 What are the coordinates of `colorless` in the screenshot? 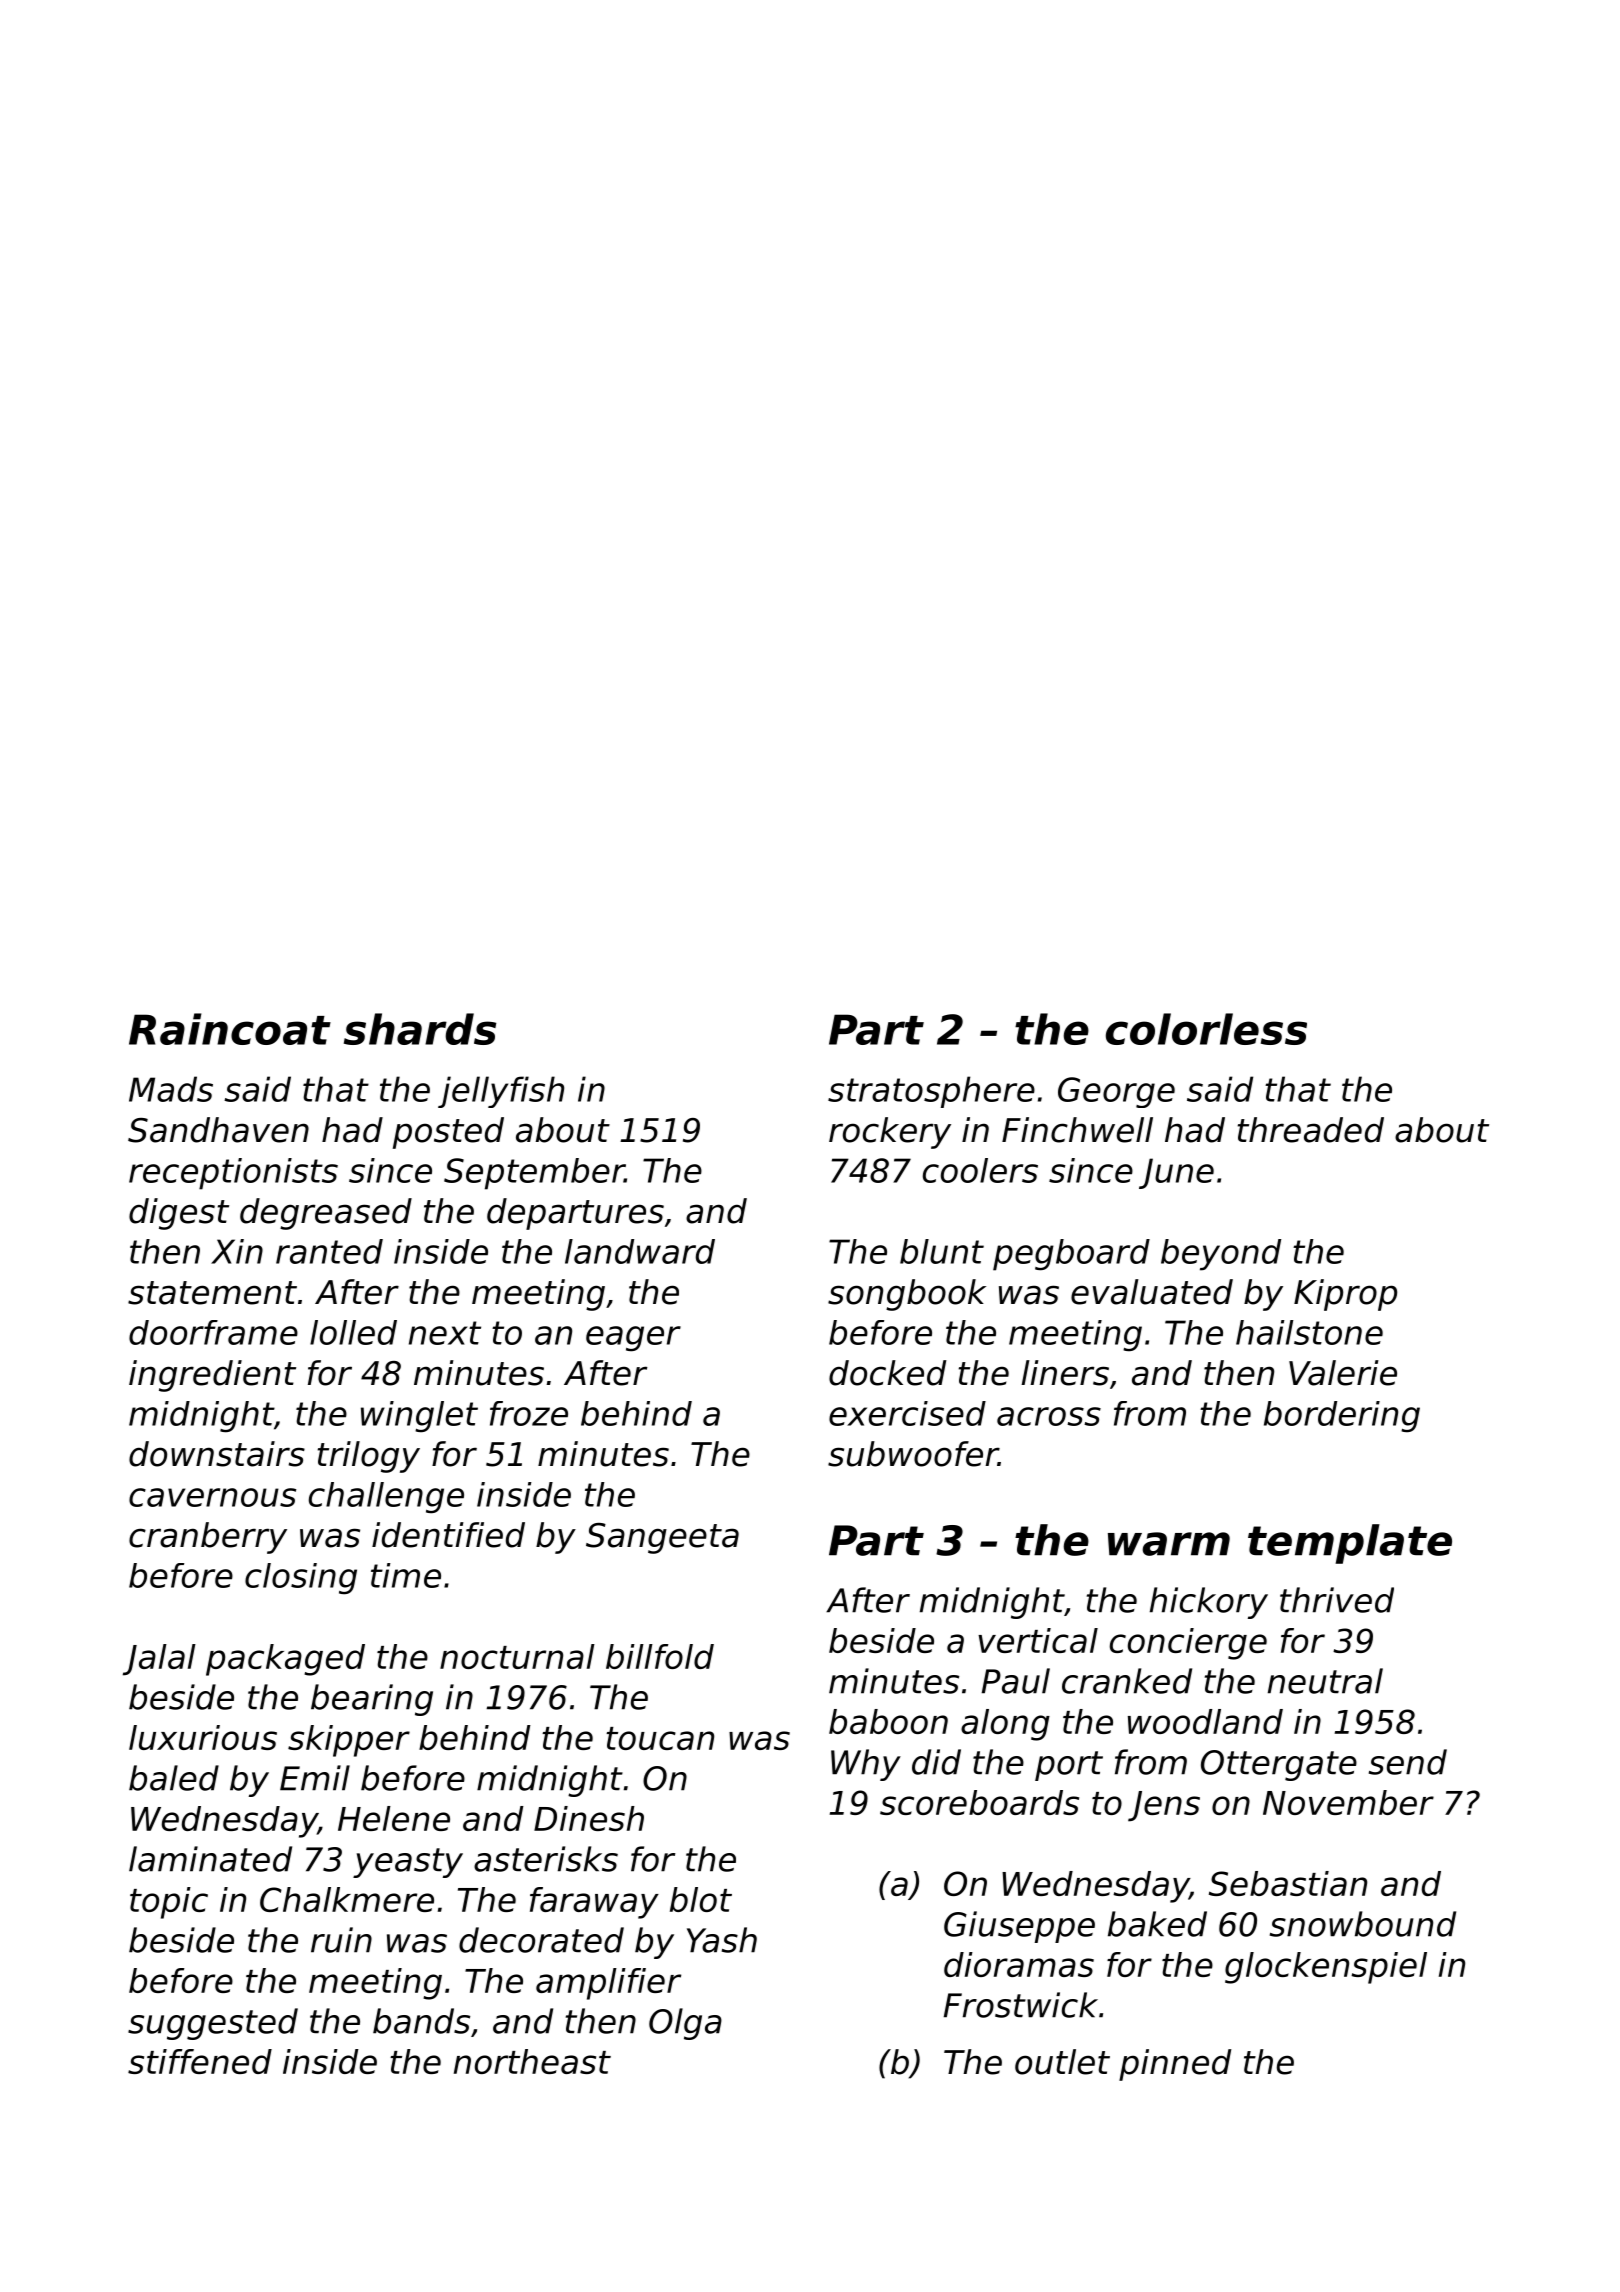 It's located at (1206, 1029).
